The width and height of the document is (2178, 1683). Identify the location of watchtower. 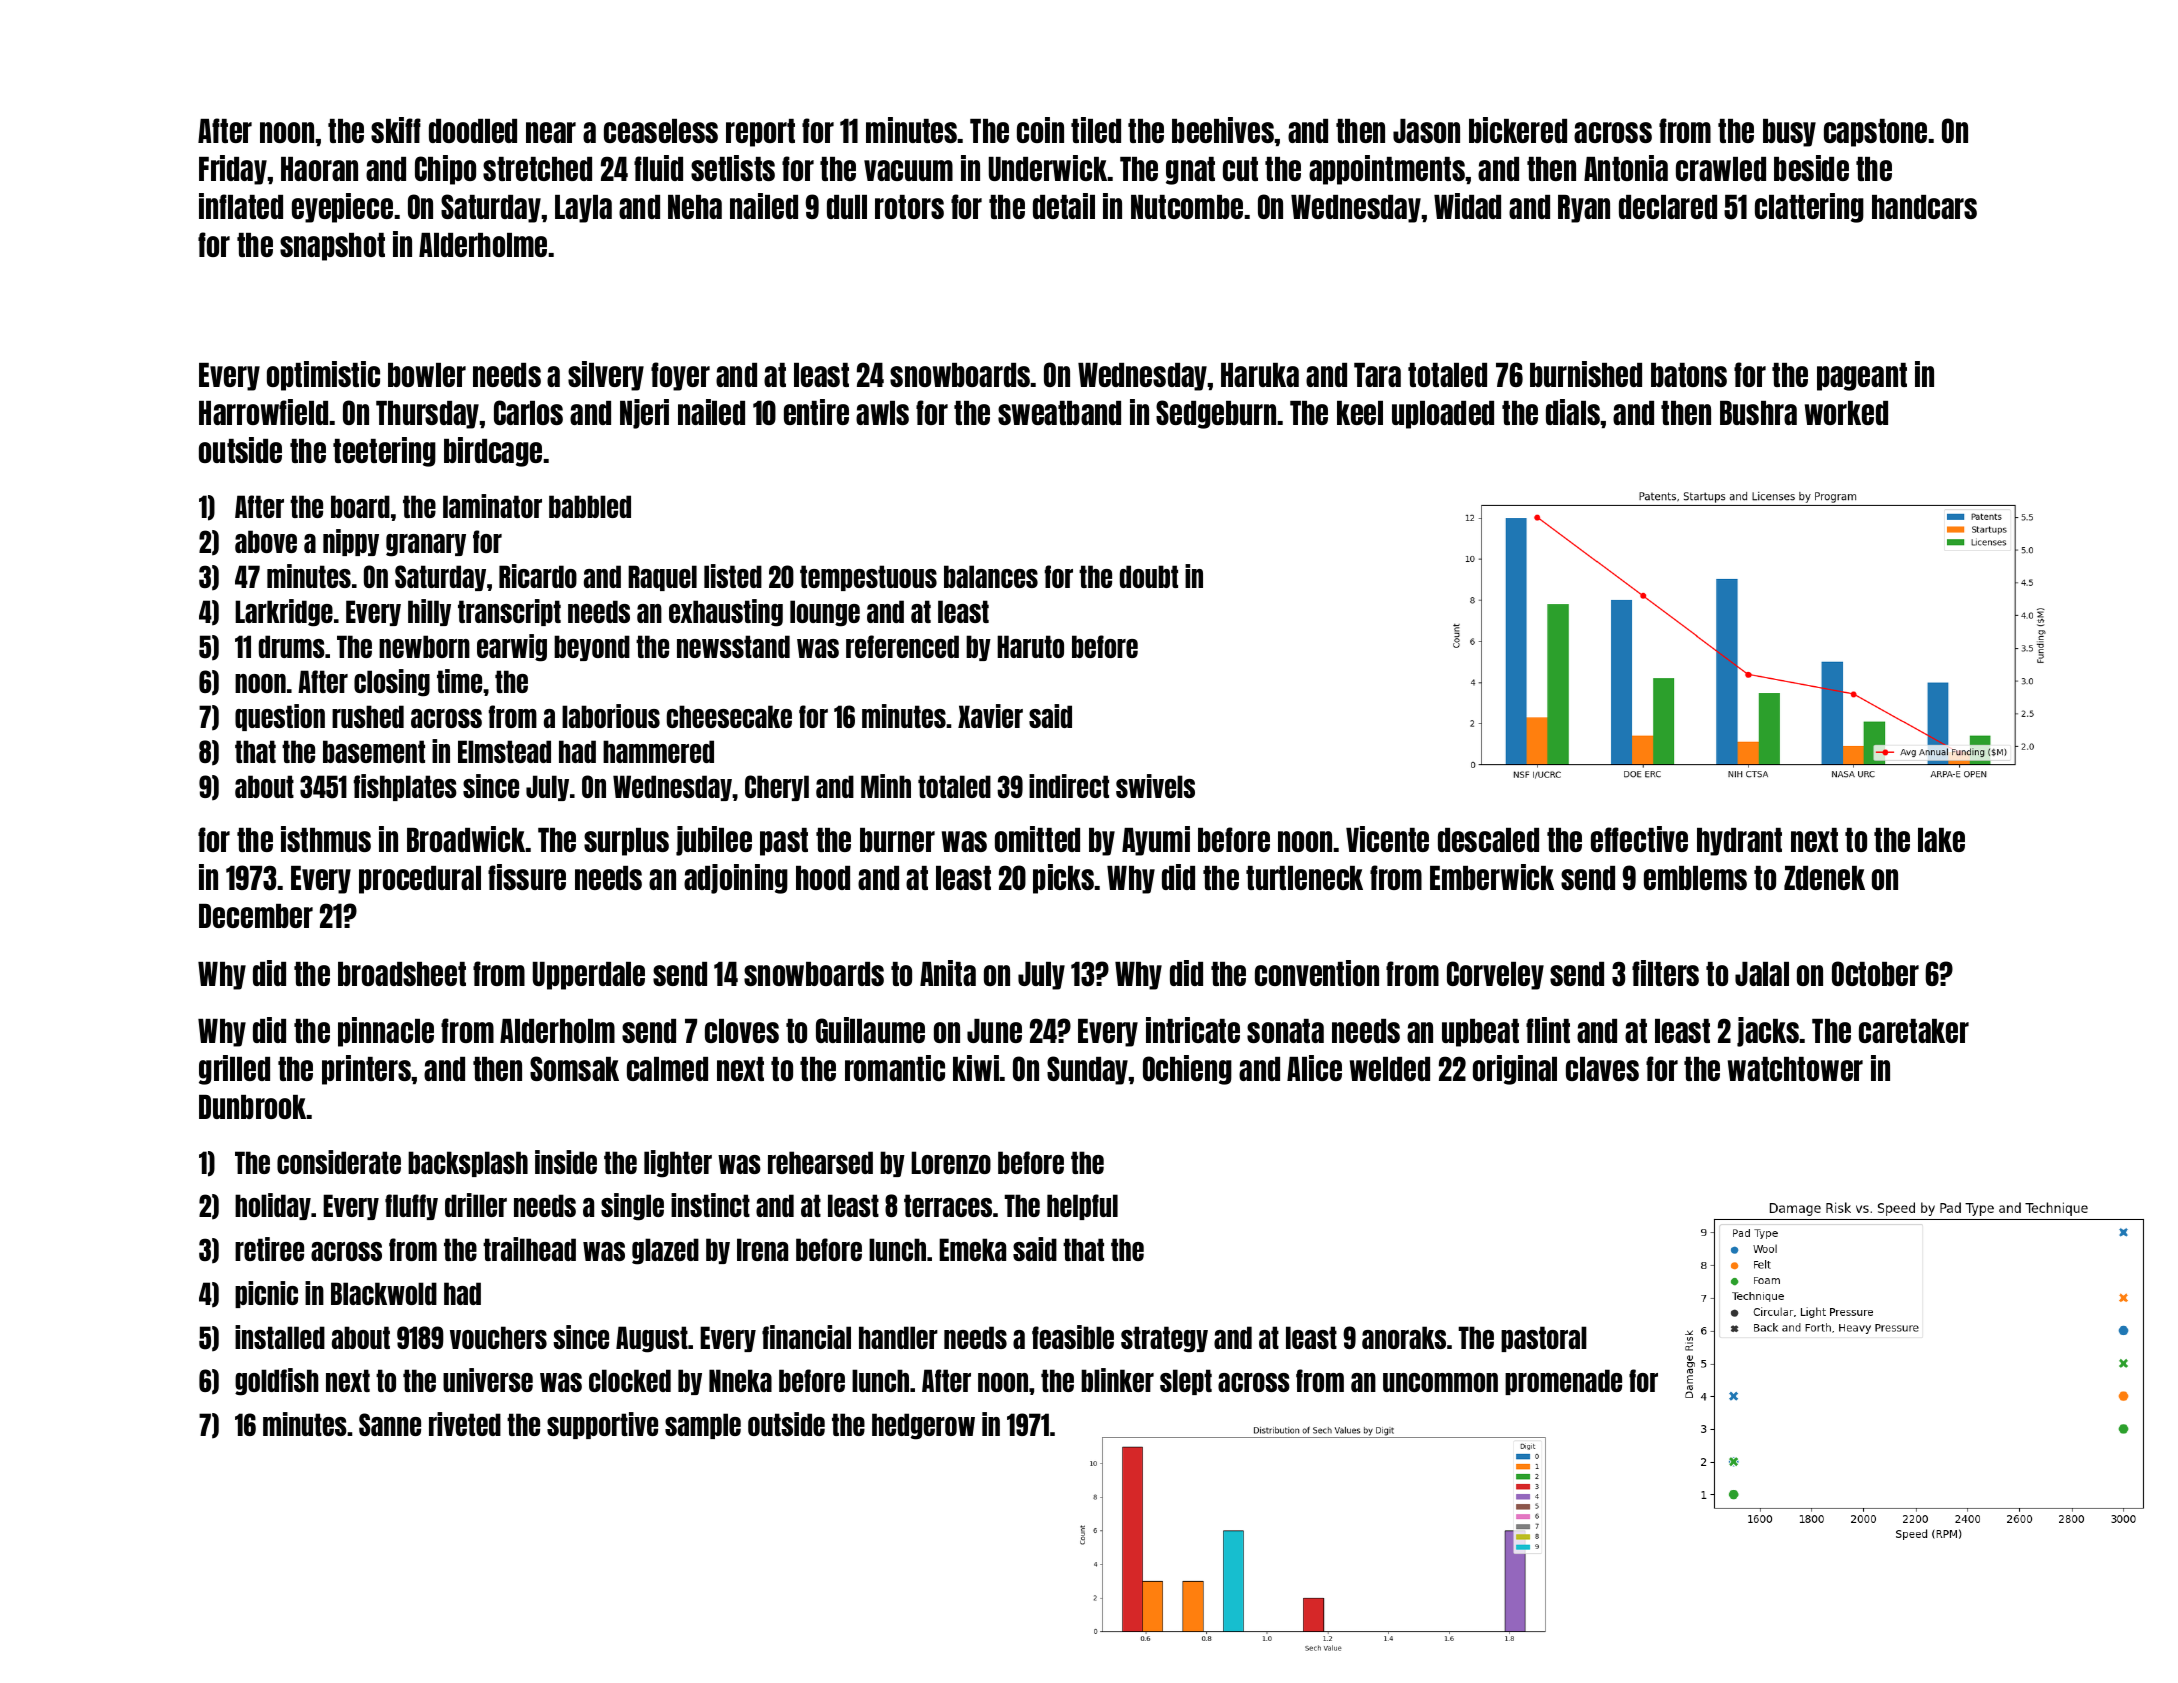
(1795, 1069).
